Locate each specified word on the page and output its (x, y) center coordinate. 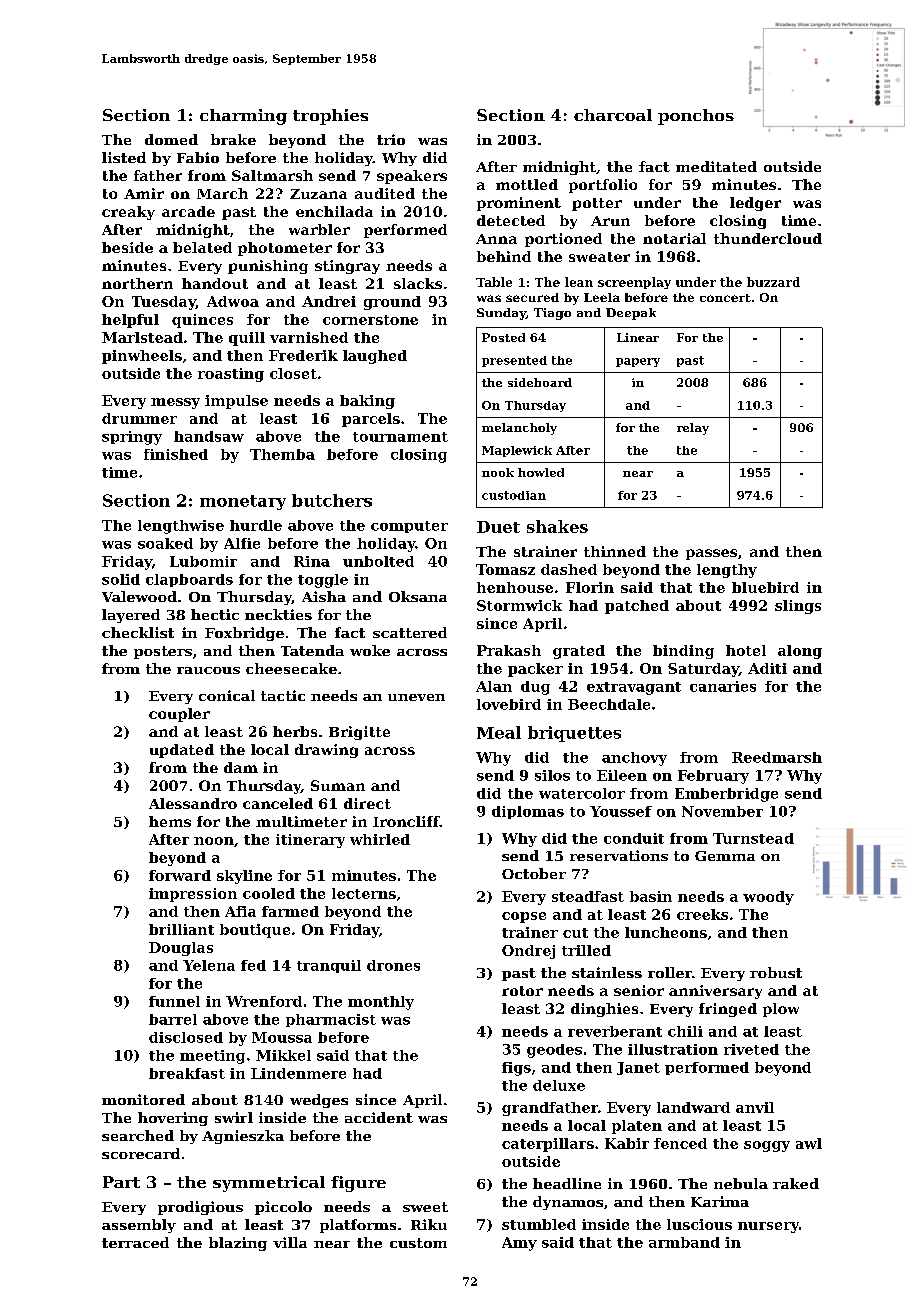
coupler (179, 715)
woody (768, 898)
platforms (358, 1226)
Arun (610, 221)
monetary (243, 502)
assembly (139, 1226)
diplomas (528, 812)
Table (494, 282)
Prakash (509, 650)
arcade (188, 211)
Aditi (767, 668)
